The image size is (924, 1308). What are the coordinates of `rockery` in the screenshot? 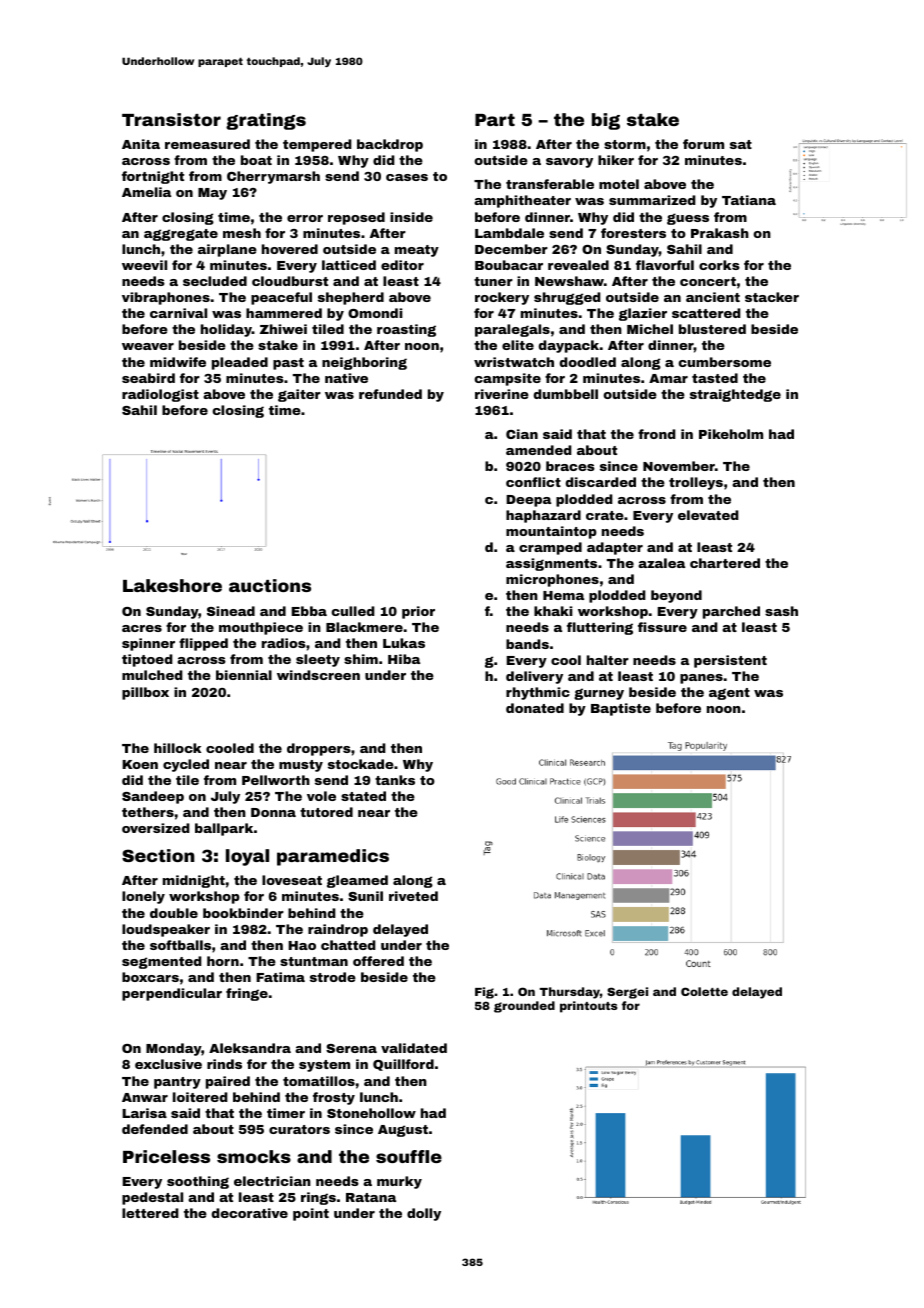 It's located at (502, 298).
